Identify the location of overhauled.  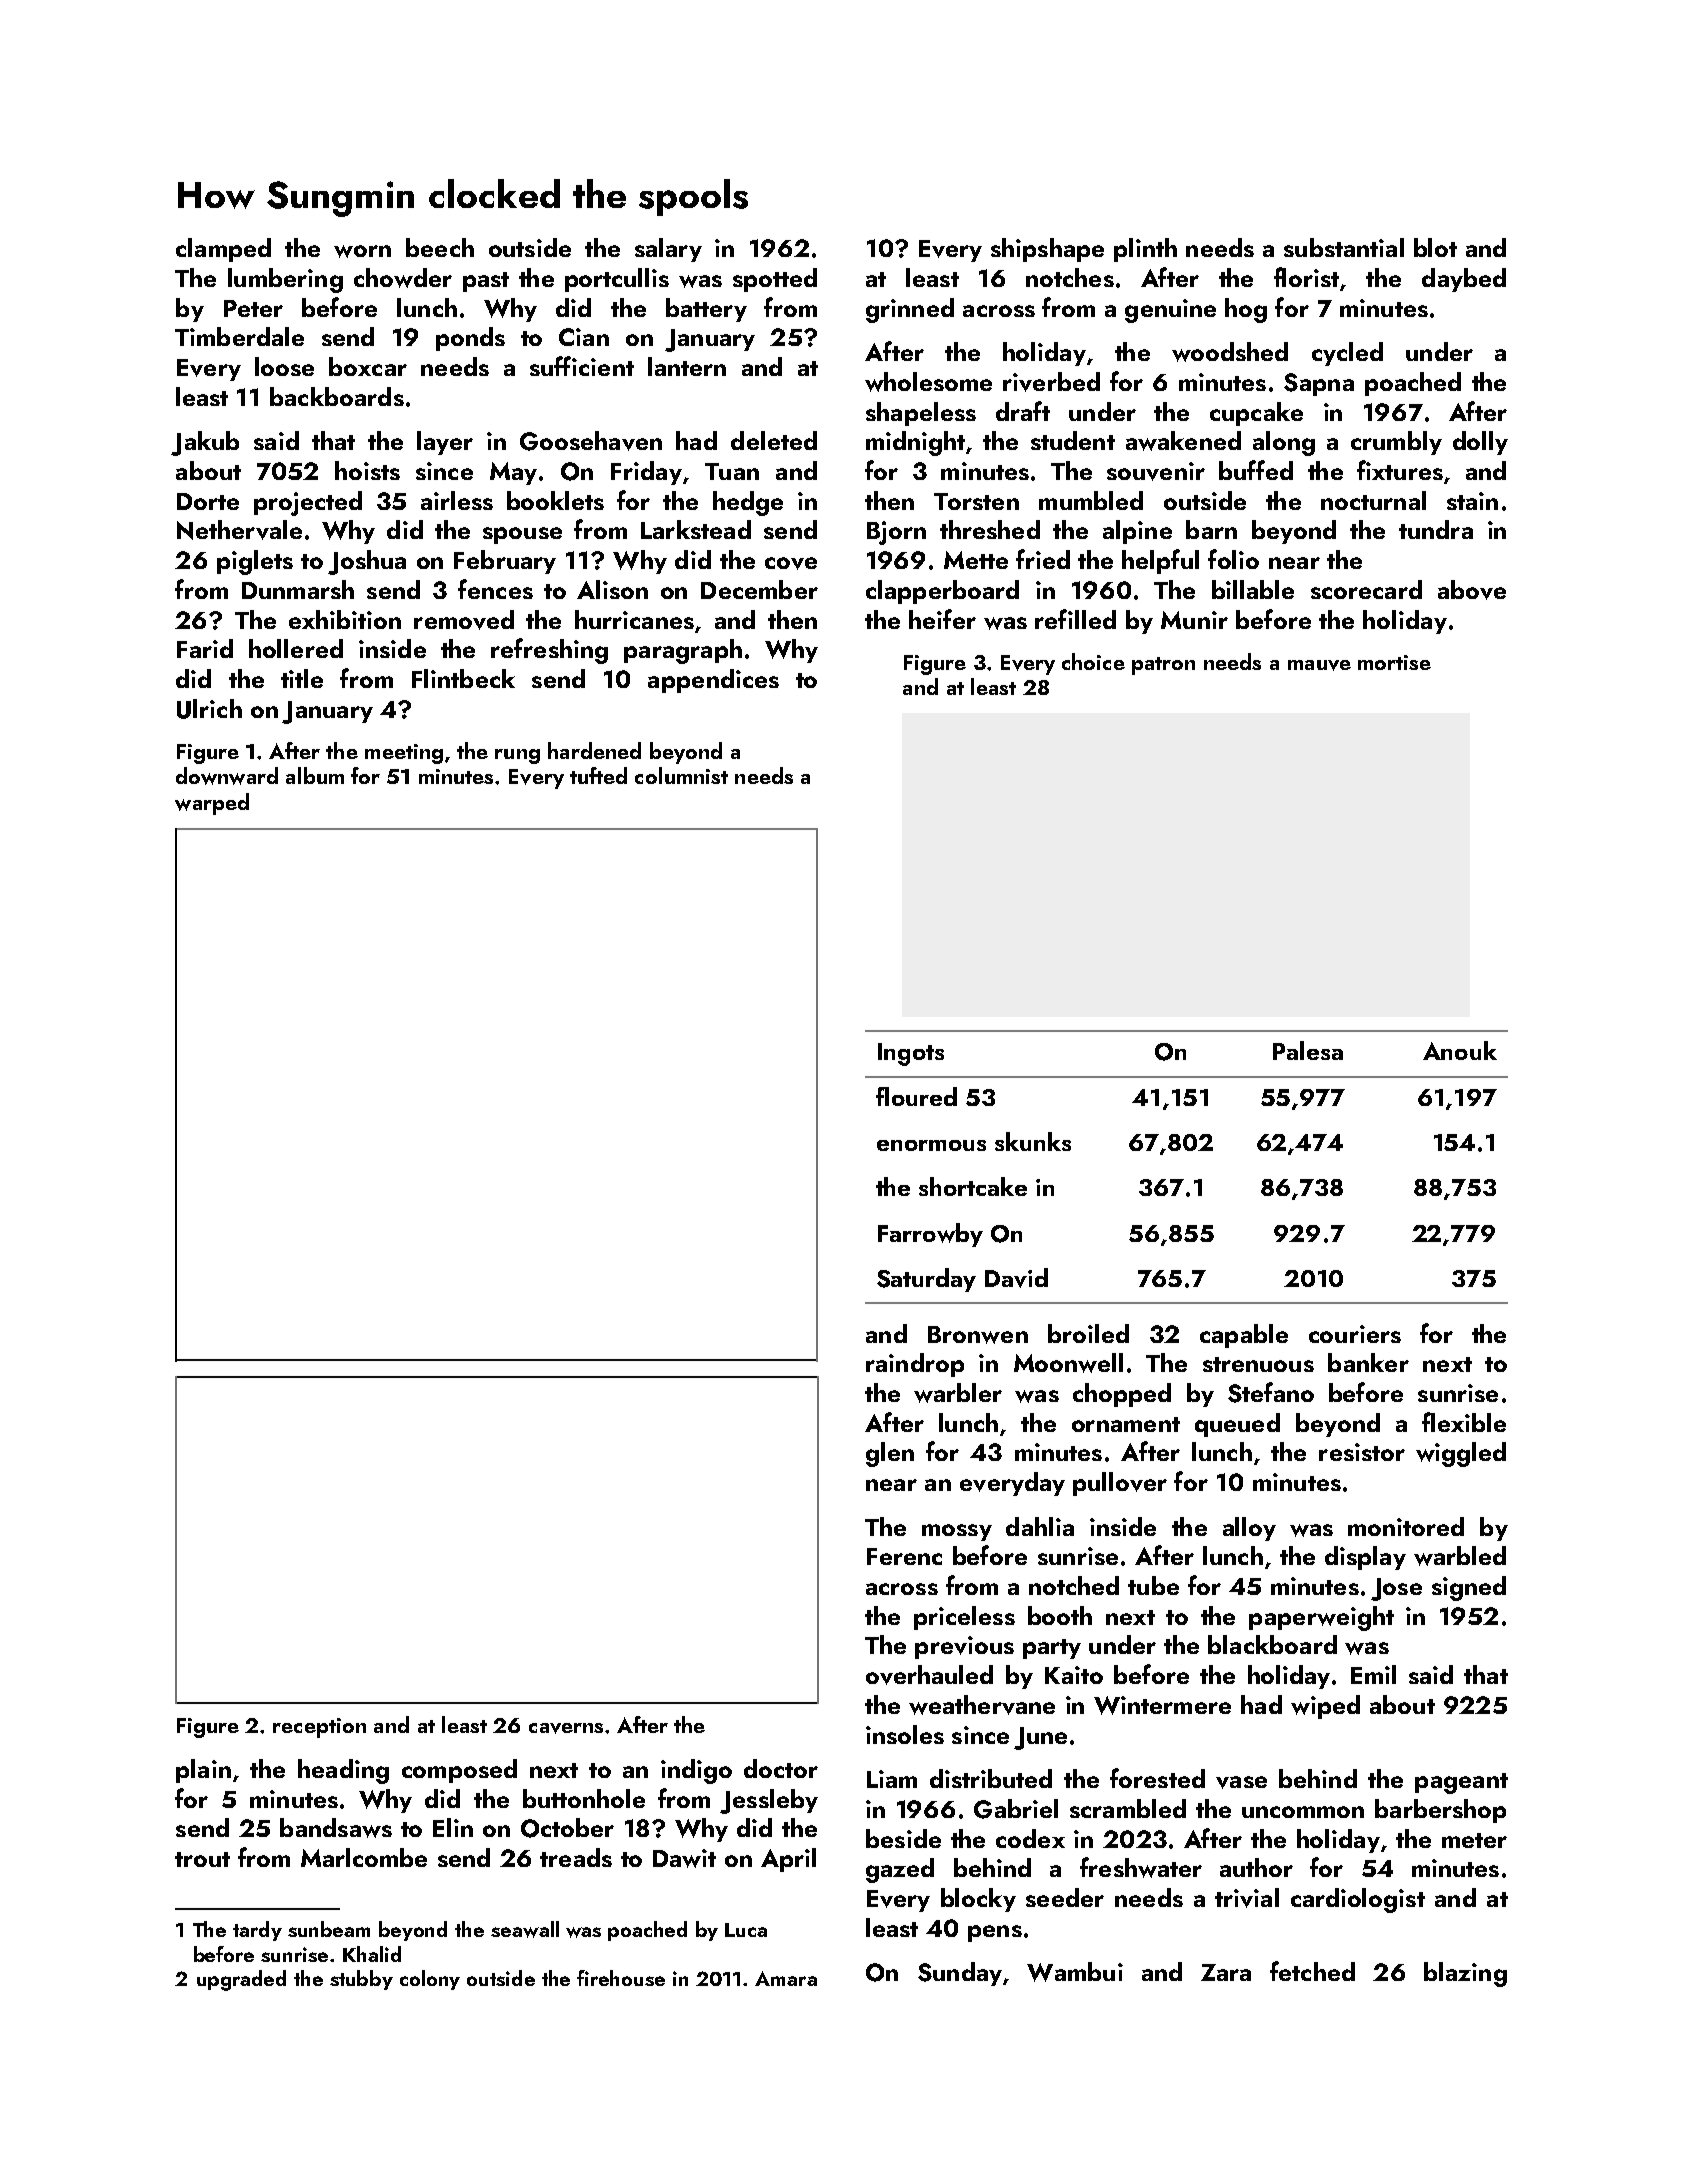
(929, 1675).
